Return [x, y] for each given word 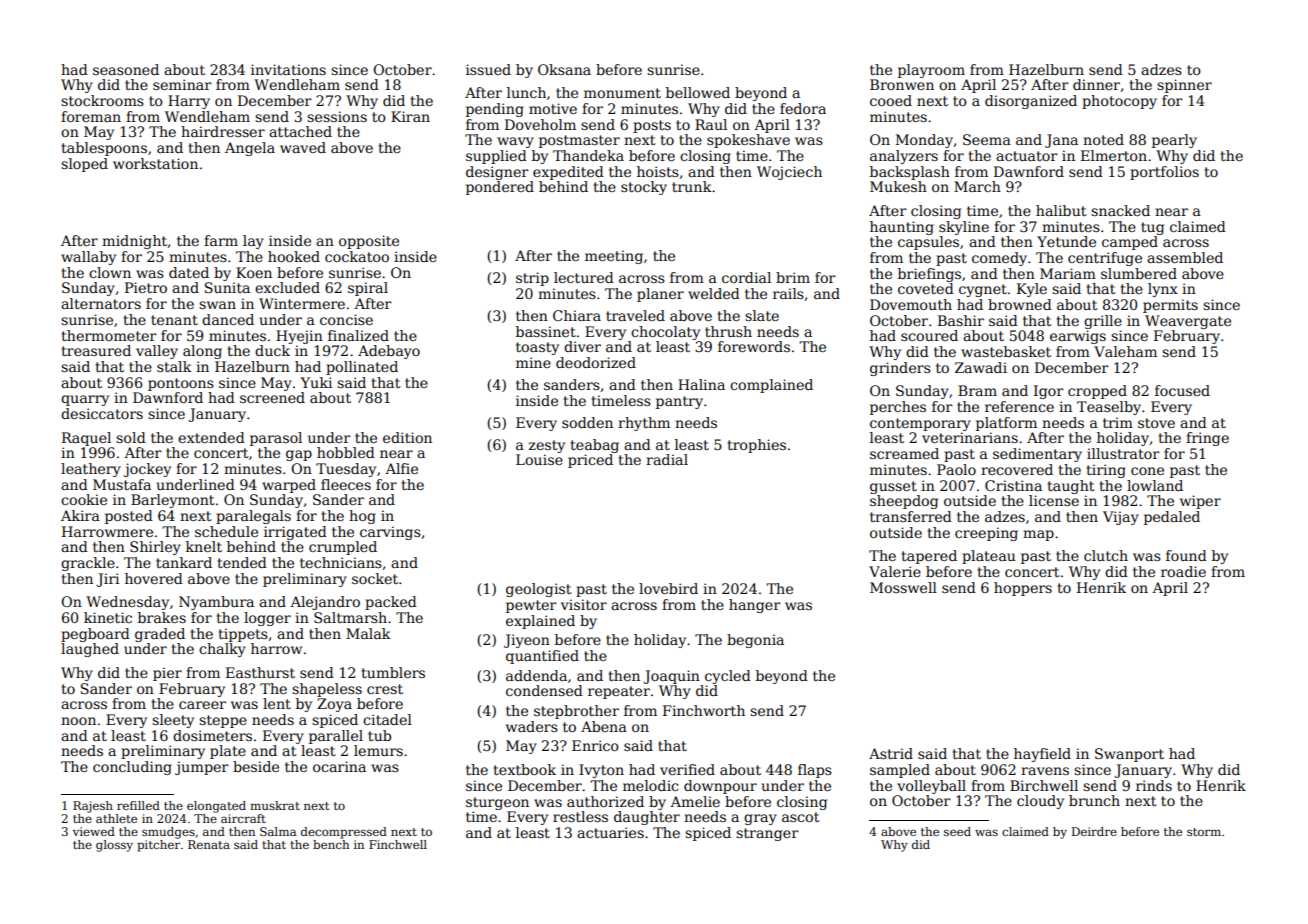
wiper [1200, 502]
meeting [614, 257]
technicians [341, 562]
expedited [568, 173]
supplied [496, 157]
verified [687, 769]
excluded [287, 287]
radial [667, 459]
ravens [1045, 771]
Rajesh [93, 807]
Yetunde [1066, 241]
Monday [924, 141]
